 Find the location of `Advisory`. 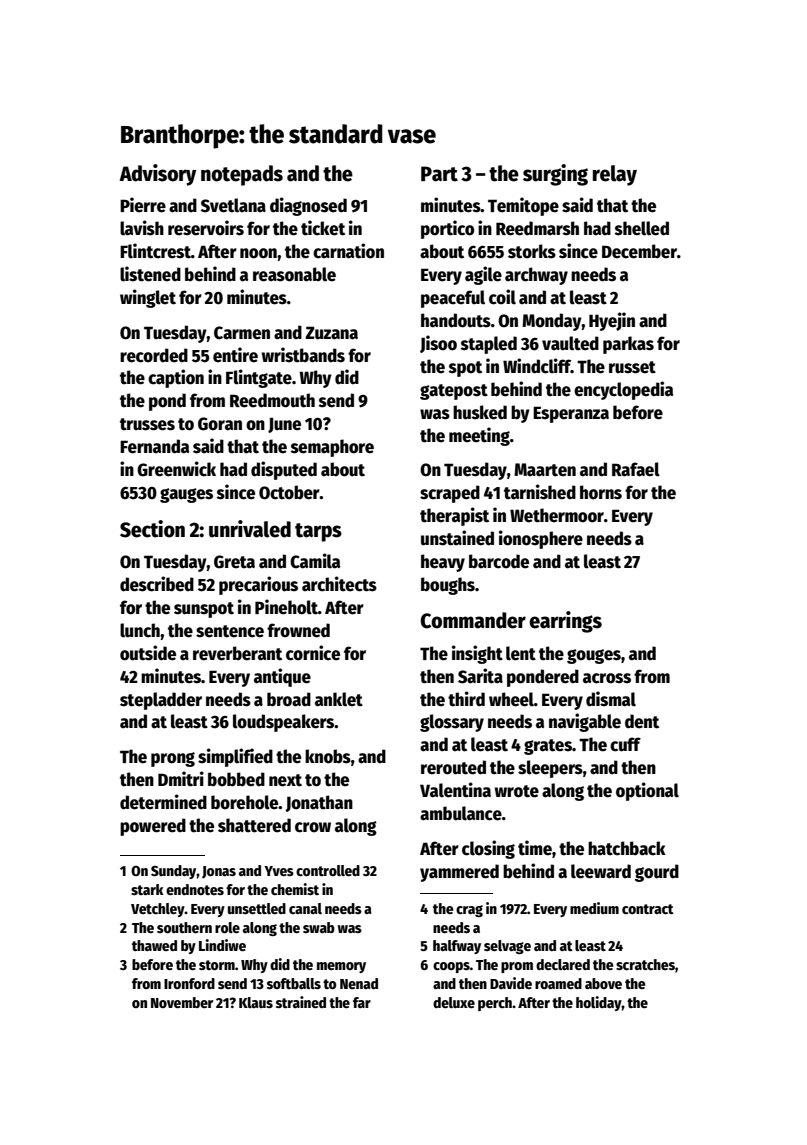

Advisory is located at coordinates (157, 175).
